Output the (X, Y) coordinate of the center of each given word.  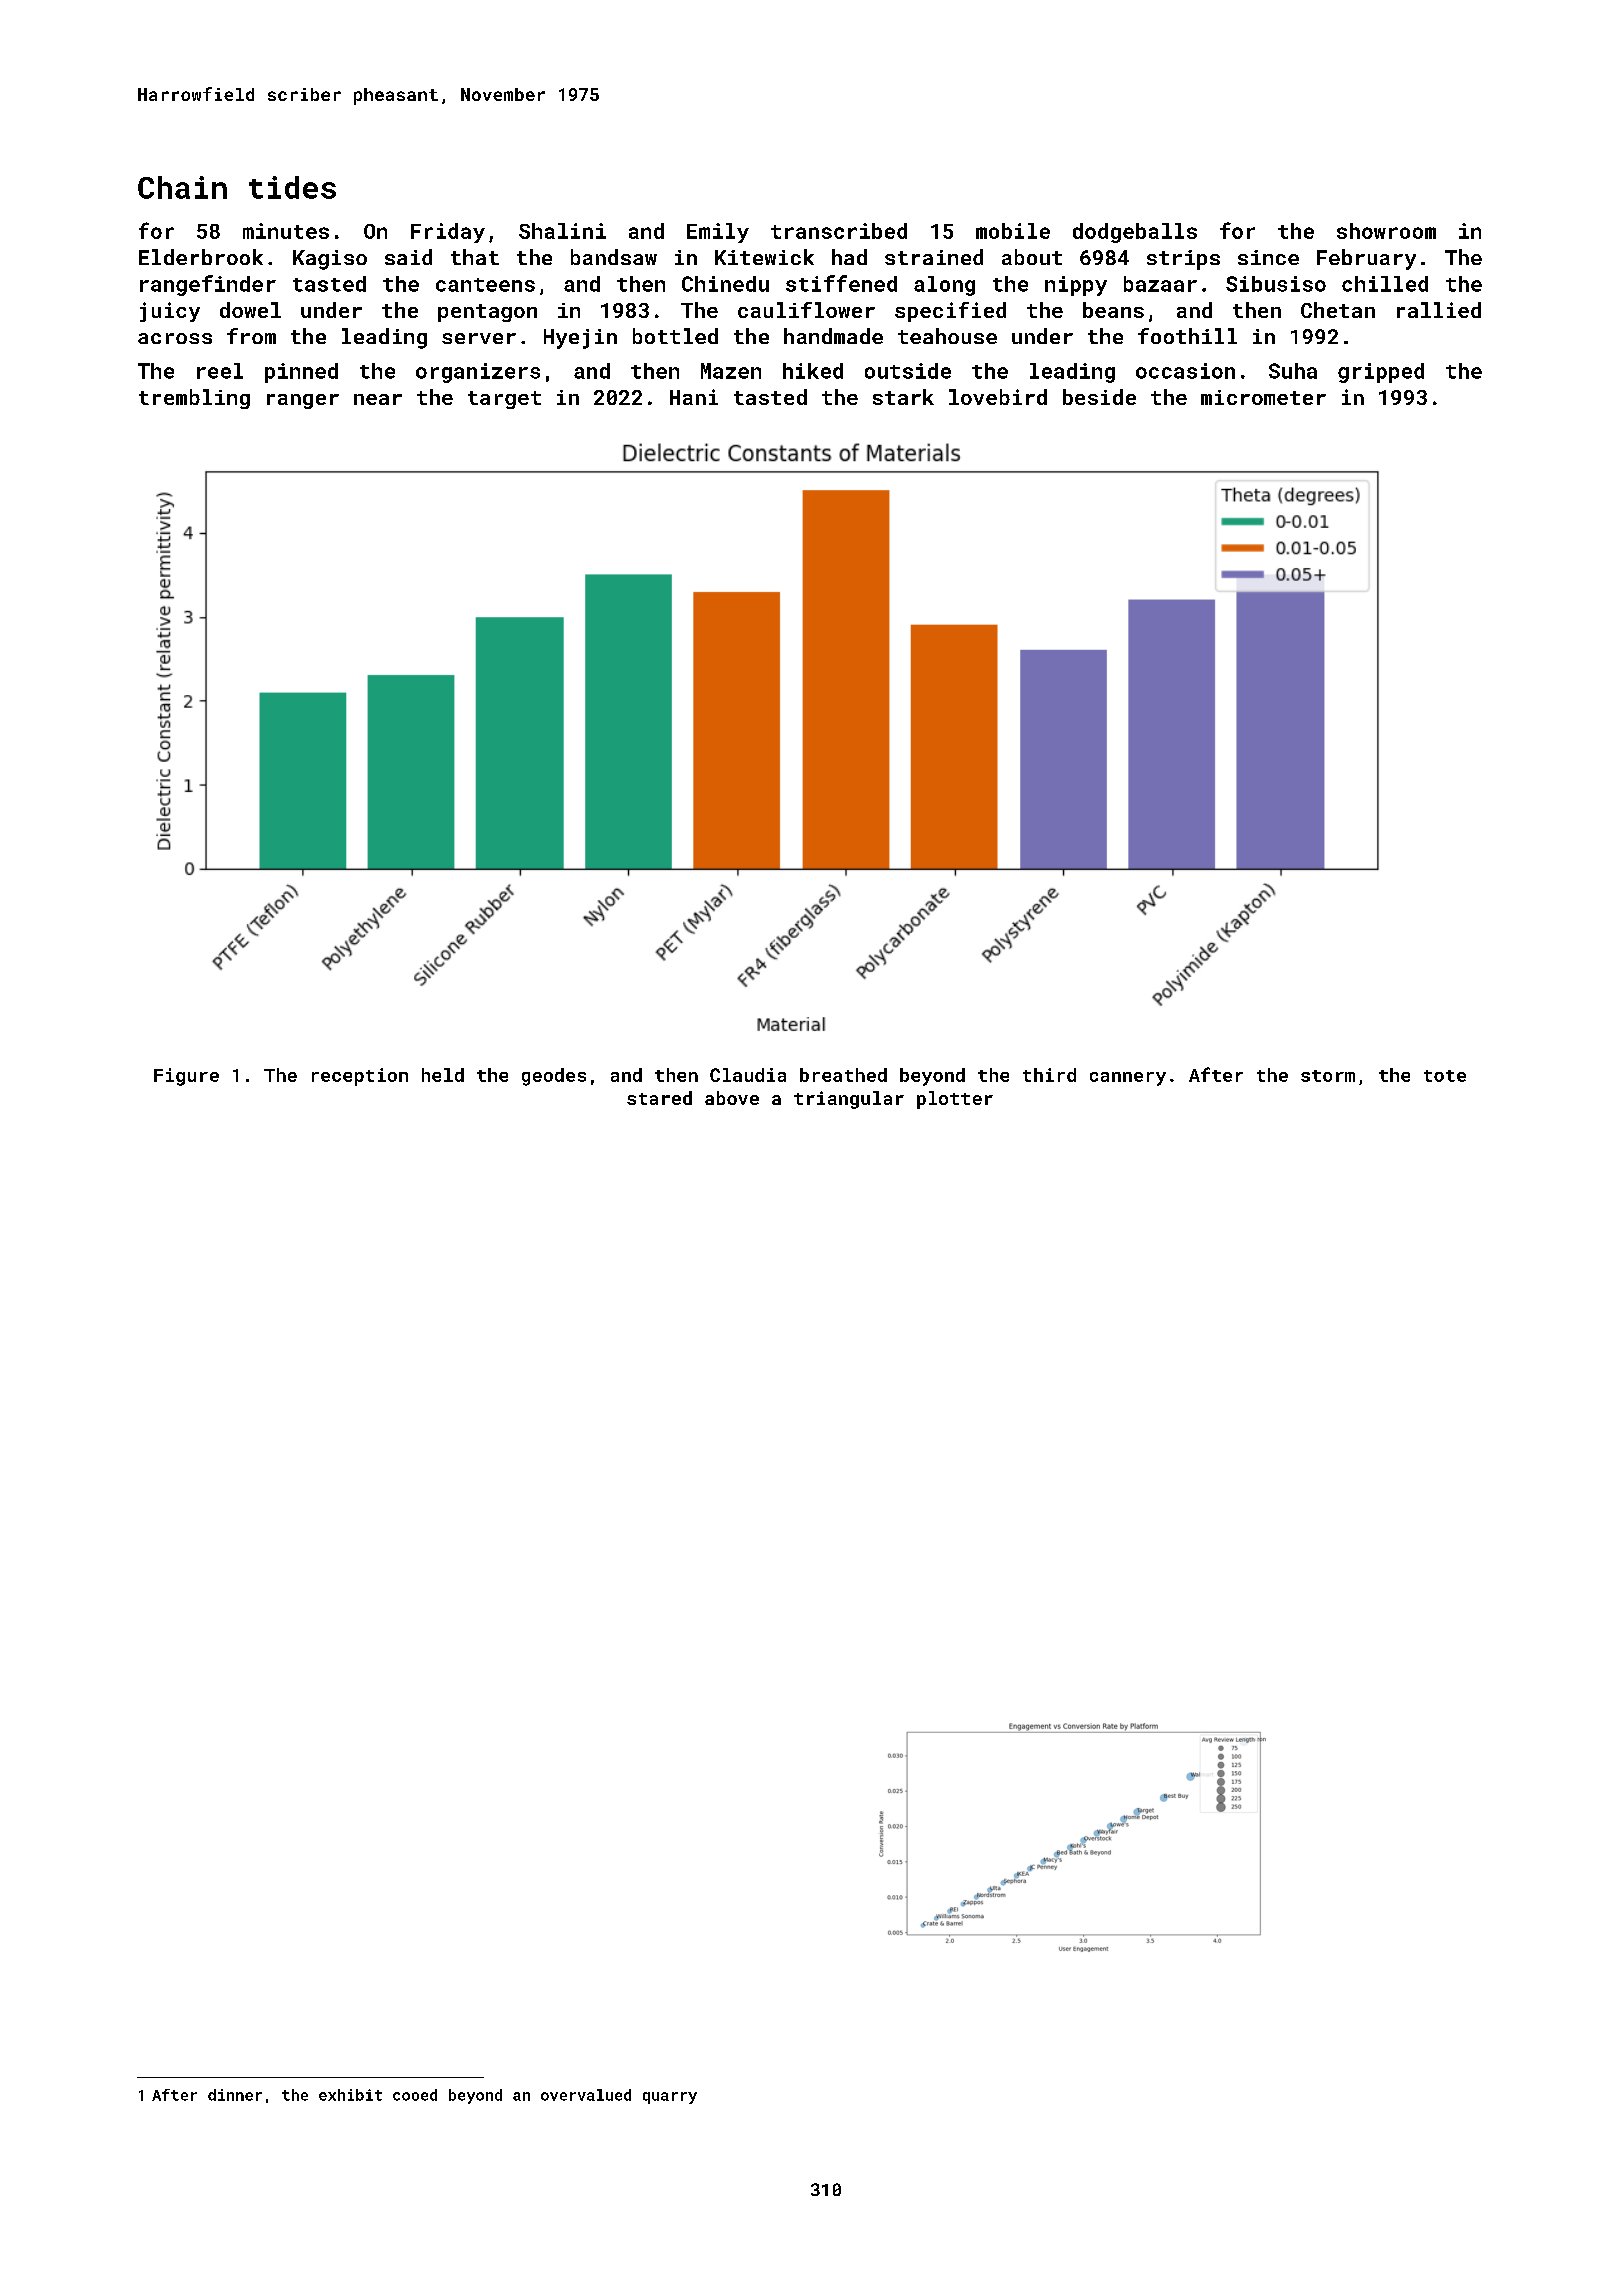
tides (292, 187)
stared (659, 1098)
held (443, 1075)
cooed (415, 2095)
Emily (718, 233)
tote (1445, 1076)
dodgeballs (1135, 233)
